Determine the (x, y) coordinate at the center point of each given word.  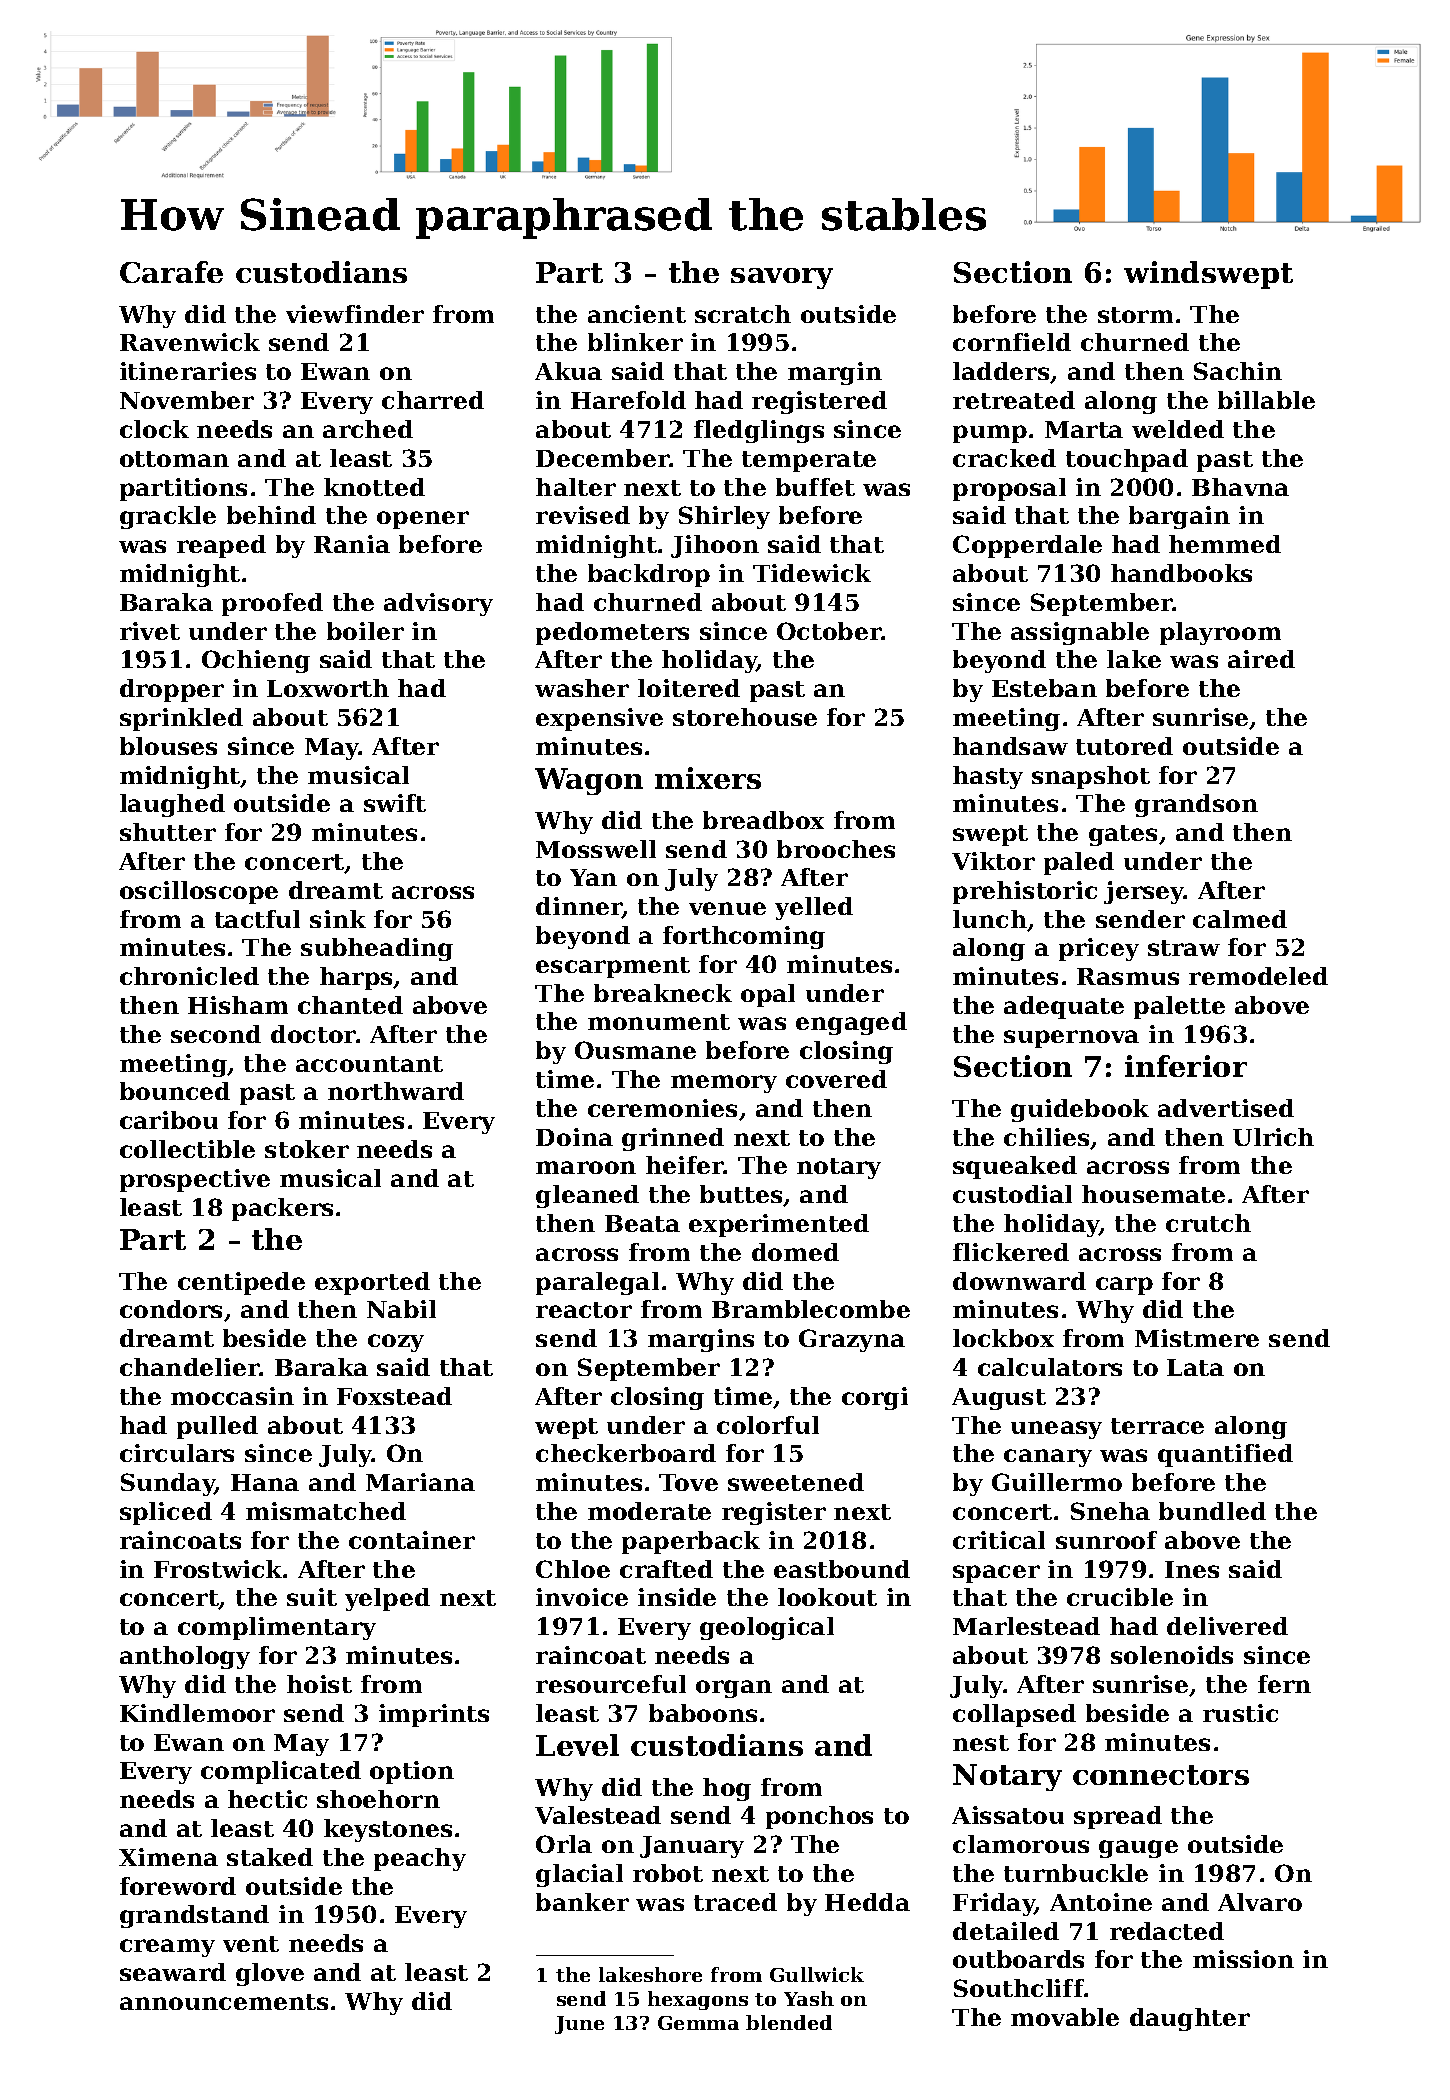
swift (395, 803)
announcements (224, 2002)
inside (677, 1597)
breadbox (763, 820)
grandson (1196, 805)
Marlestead (1026, 1626)
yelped (387, 1599)
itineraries (188, 371)
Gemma (698, 2023)
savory (782, 278)
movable (1065, 2017)
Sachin (1238, 371)
